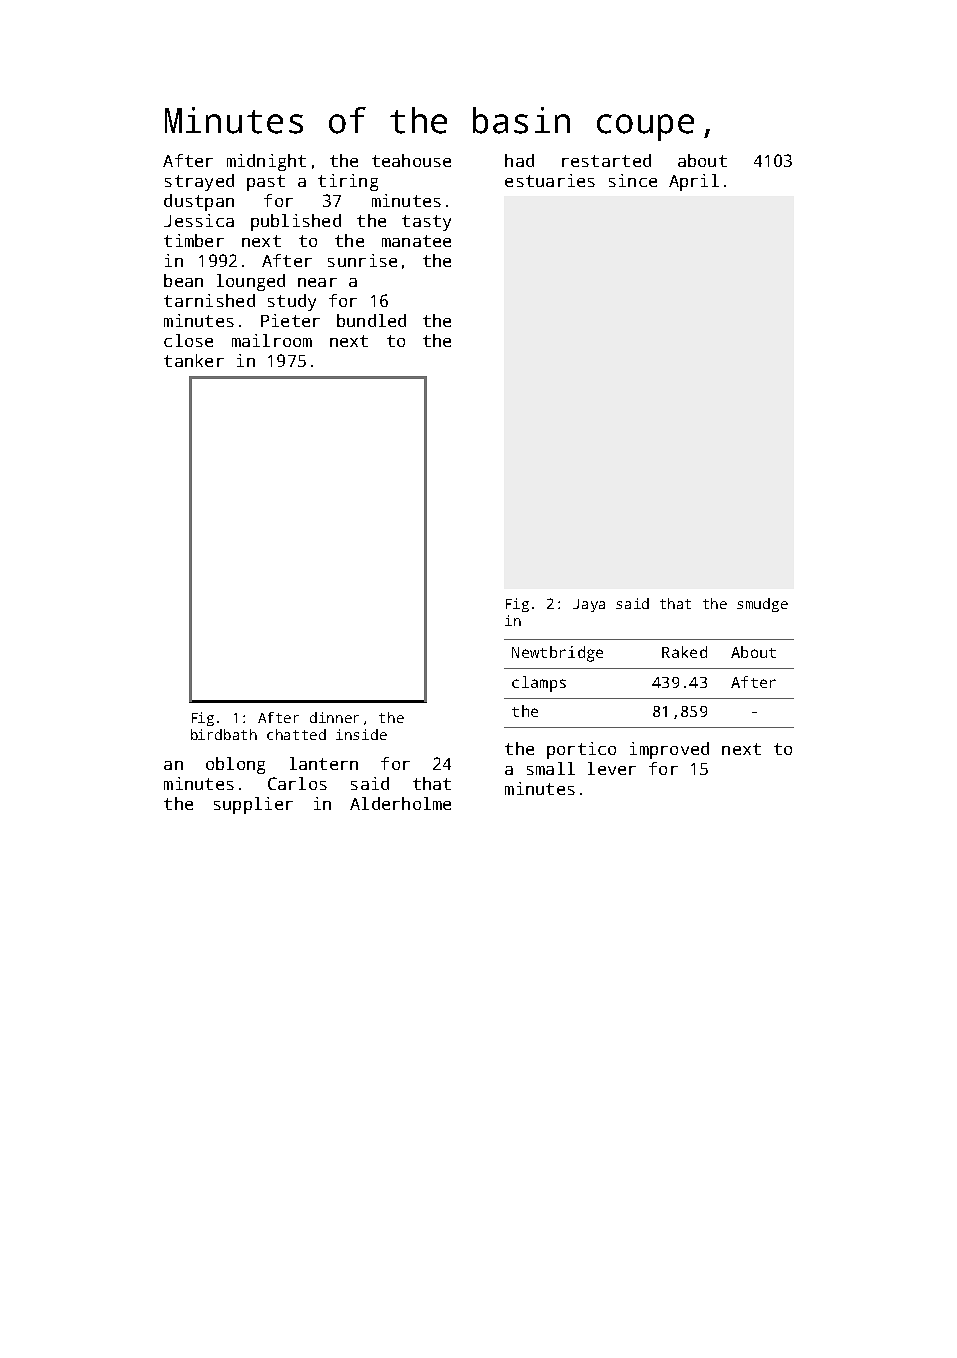 The image size is (957, 1358). I want to click on birdbath, so click(224, 734).
